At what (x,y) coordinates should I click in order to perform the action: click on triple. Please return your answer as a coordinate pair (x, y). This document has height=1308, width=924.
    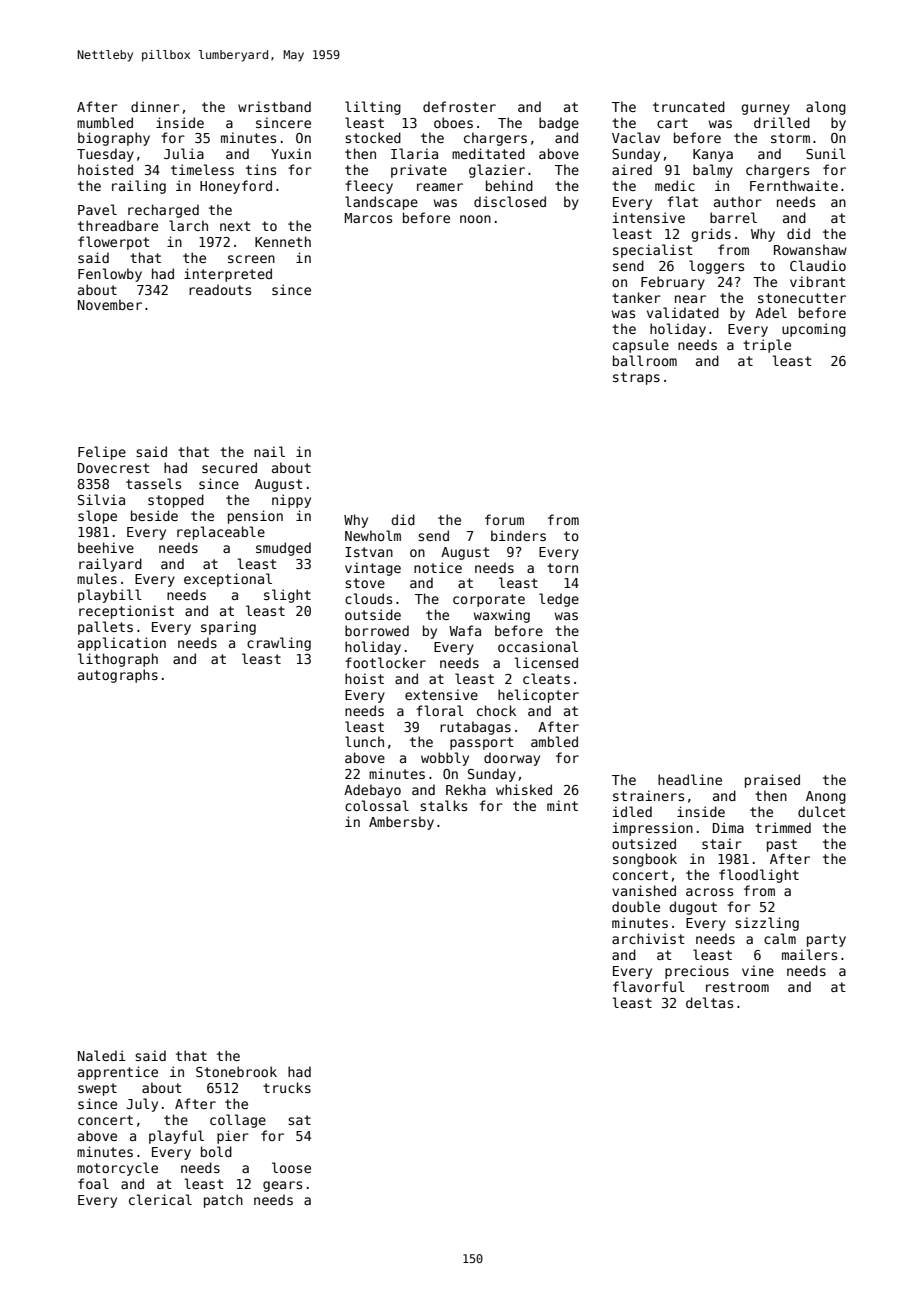
    Looking at the image, I should click on (767, 346).
